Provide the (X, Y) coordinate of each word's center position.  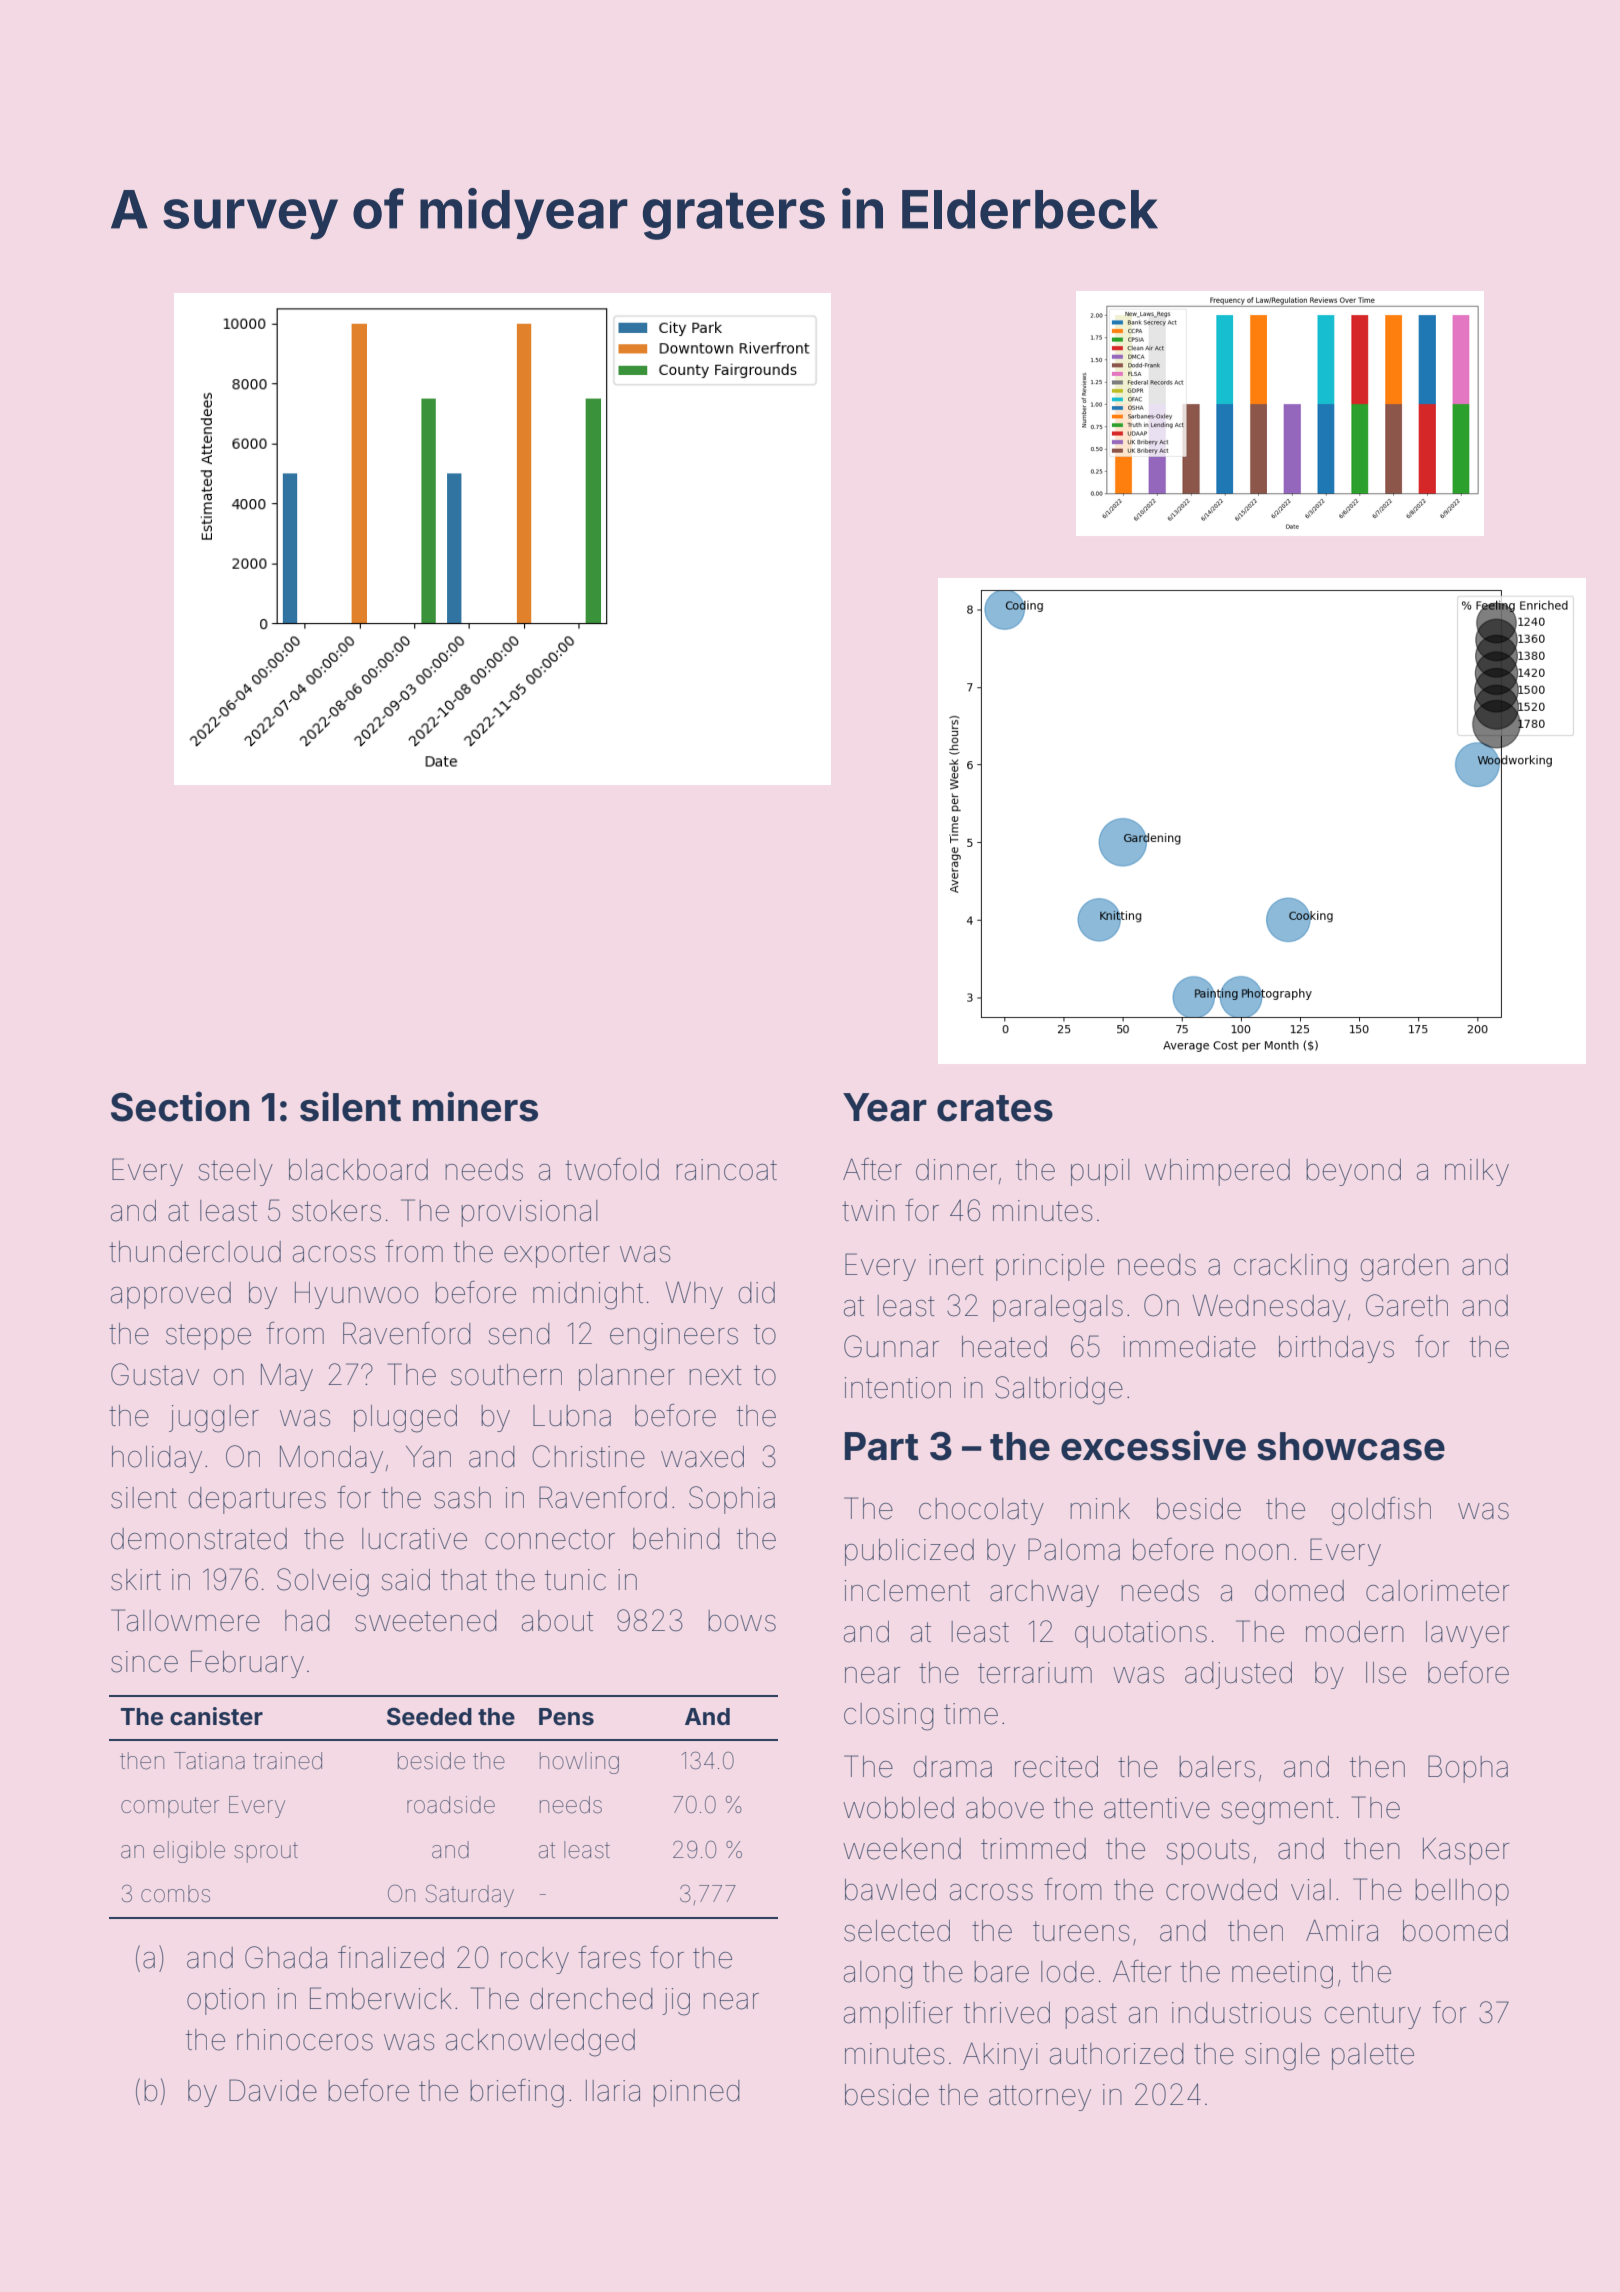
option (226, 2001)
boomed (1455, 1931)
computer (170, 1807)
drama (953, 1767)
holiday (157, 1459)
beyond (1353, 1172)
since (144, 1662)
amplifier (898, 2015)
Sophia (732, 1500)
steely (235, 1172)
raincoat (726, 1170)
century (1373, 2016)
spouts (1207, 1852)
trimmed (1033, 1849)
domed (1299, 1591)
